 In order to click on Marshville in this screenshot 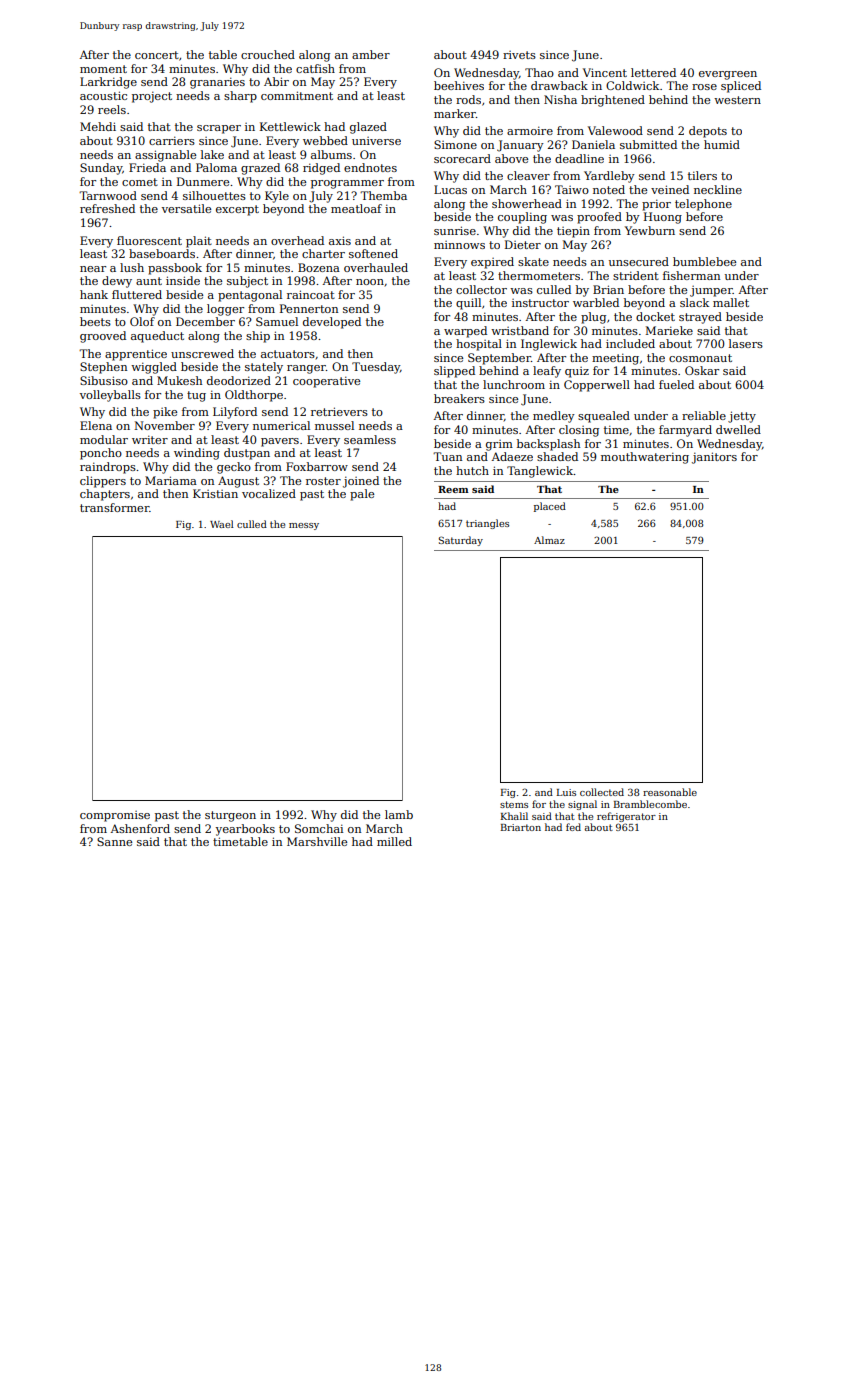, I will do `click(317, 841)`.
